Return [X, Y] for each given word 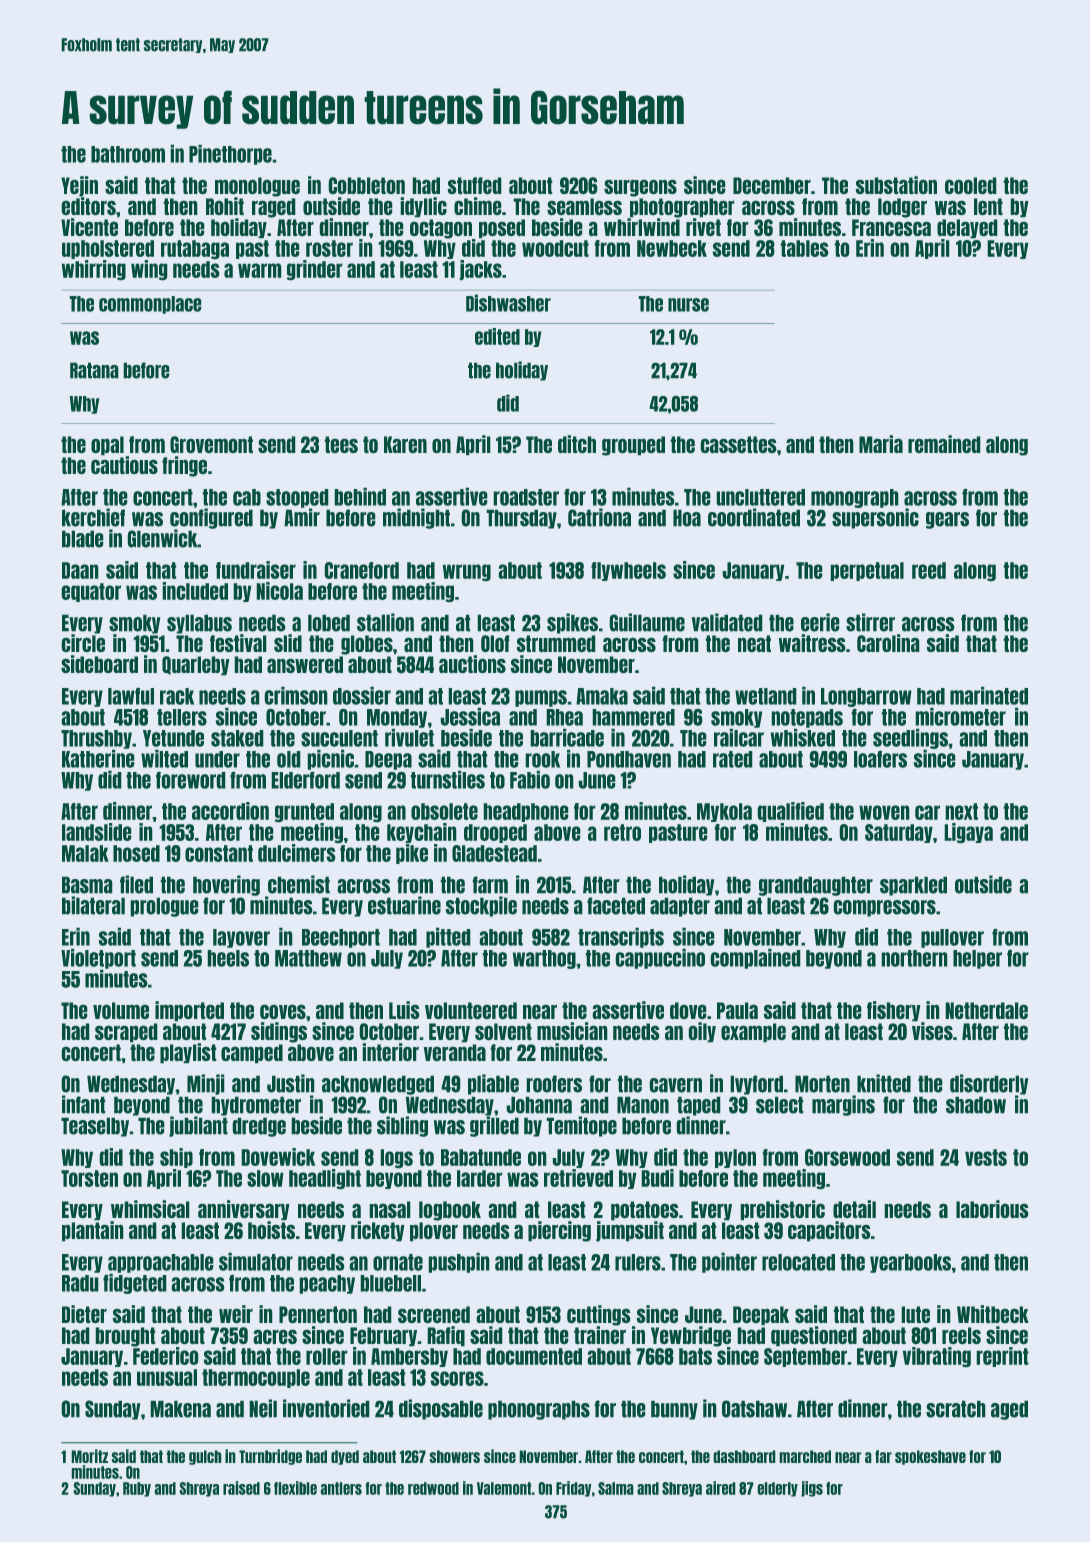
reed [929, 570]
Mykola [724, 812]
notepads [807, 718]
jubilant [198, 1126]
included [195, 591]
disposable [441, 1409]
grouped [633, 446]
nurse [688, 305]
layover [241, 938]
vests [986, 1157]
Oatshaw [754, 1409]
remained [944, 444]
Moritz [89, 1456]
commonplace [150, 305]
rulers [638, 1262]
